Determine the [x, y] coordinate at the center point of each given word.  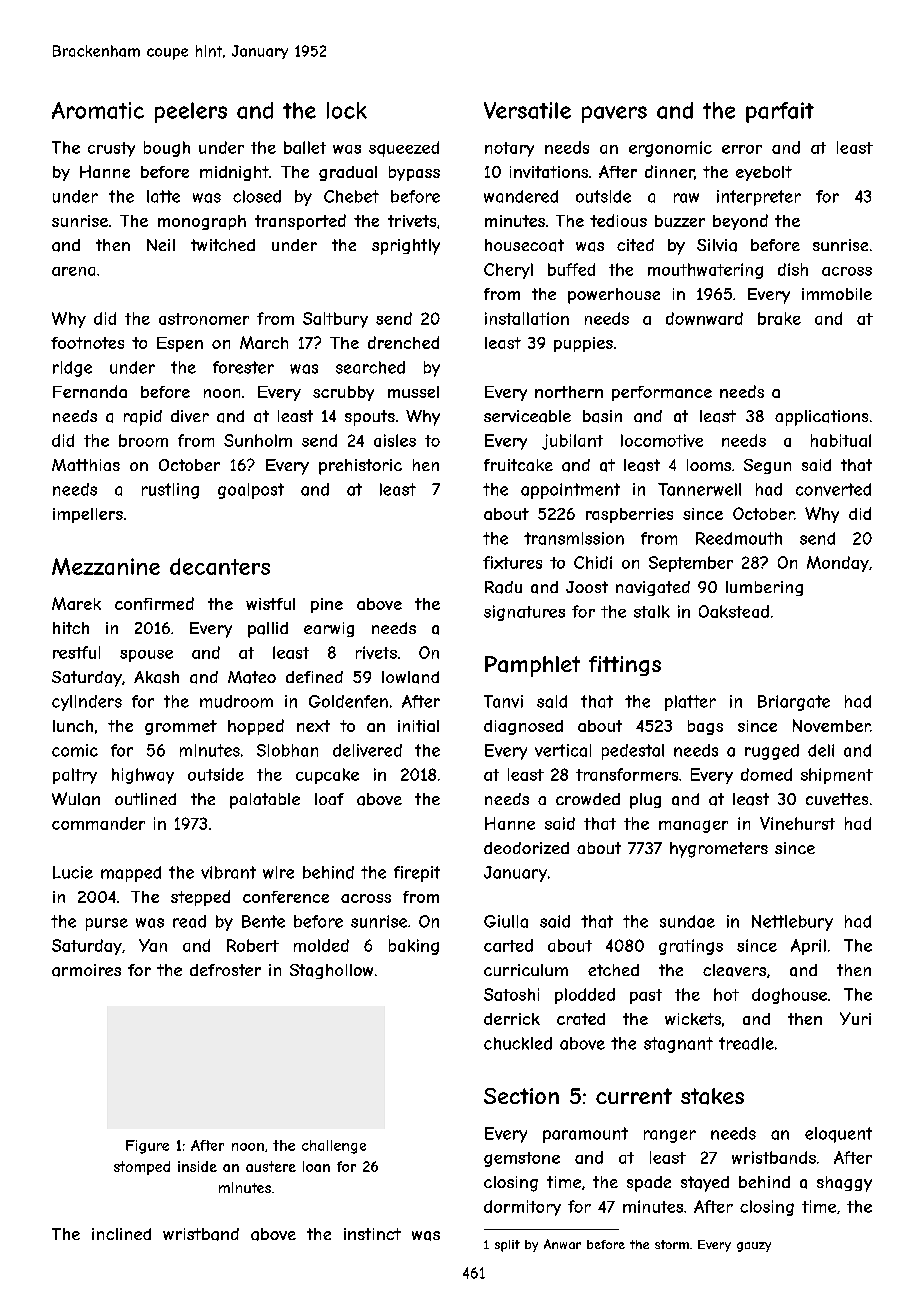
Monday [838, 564]
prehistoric [360, 467]
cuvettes [837, 799]
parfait [780, 112]
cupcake [327, 776]
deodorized [526, 848]
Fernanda [90, 391]
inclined [121, 1234]
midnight [234, 173]
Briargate [794, 703]
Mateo [252, 677]
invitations [549, 172]
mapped [131, 874]
